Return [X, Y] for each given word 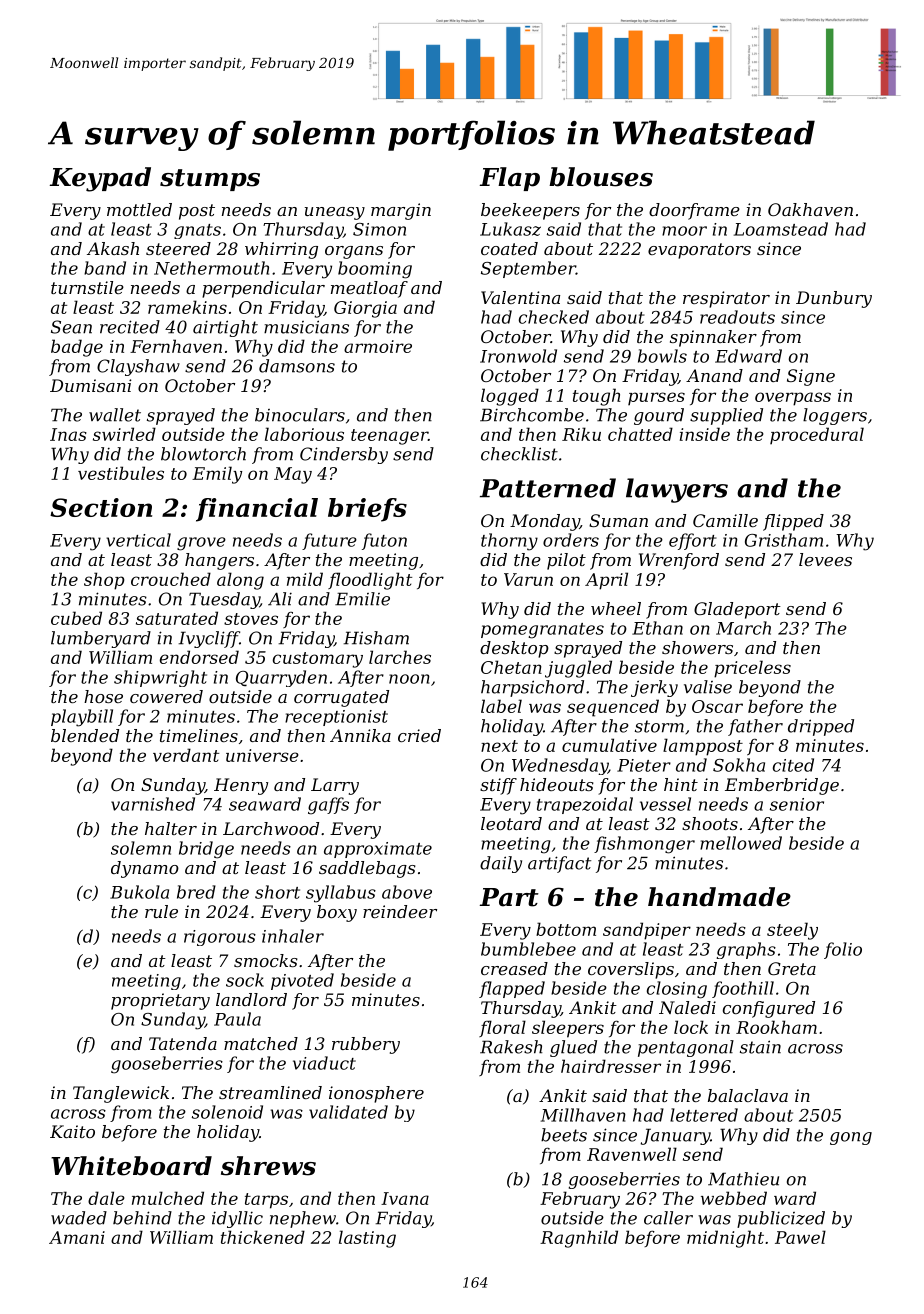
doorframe [694, 211]
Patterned [548, 488]
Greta [792, 968]
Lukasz [510, 229]
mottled [139, 209]
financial [257, 510]
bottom [566, 929]
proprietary [160, 1001]
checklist [519, 454]
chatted [640, 434]
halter [171, 828]
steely [792, 931]
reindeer [400, 911]
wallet [115, 415]
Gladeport [737, 610]
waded [79, 1218]
